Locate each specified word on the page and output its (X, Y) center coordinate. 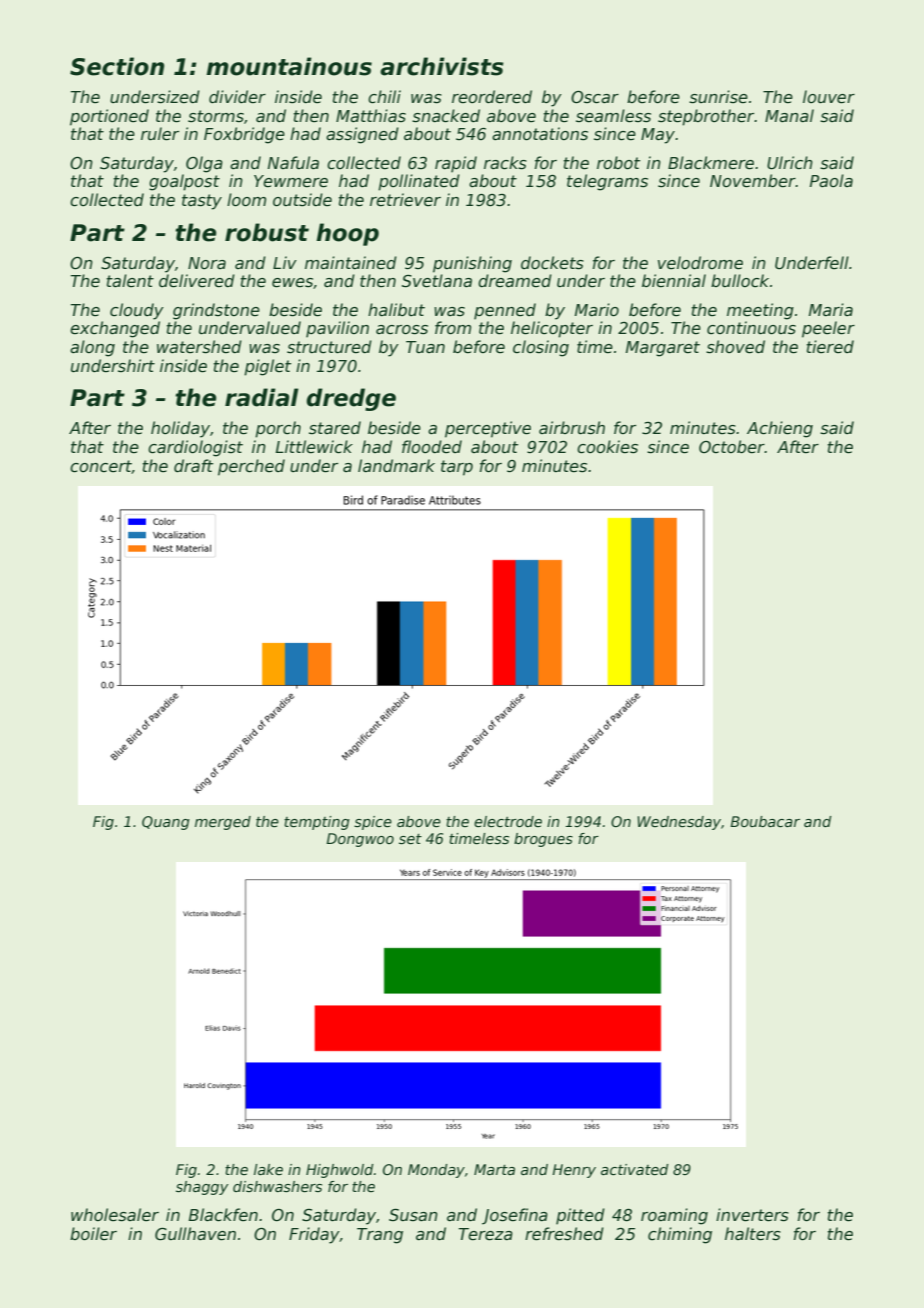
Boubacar (765, 821)
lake (268, 1169)
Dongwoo (360, 840)
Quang (166, 823)
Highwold (340, 1171)
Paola (831, 180)
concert (101, 467)
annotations (540, 134)
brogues (543, 840)
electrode (508, 821)
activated (635, 1169)
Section (117, 66)
